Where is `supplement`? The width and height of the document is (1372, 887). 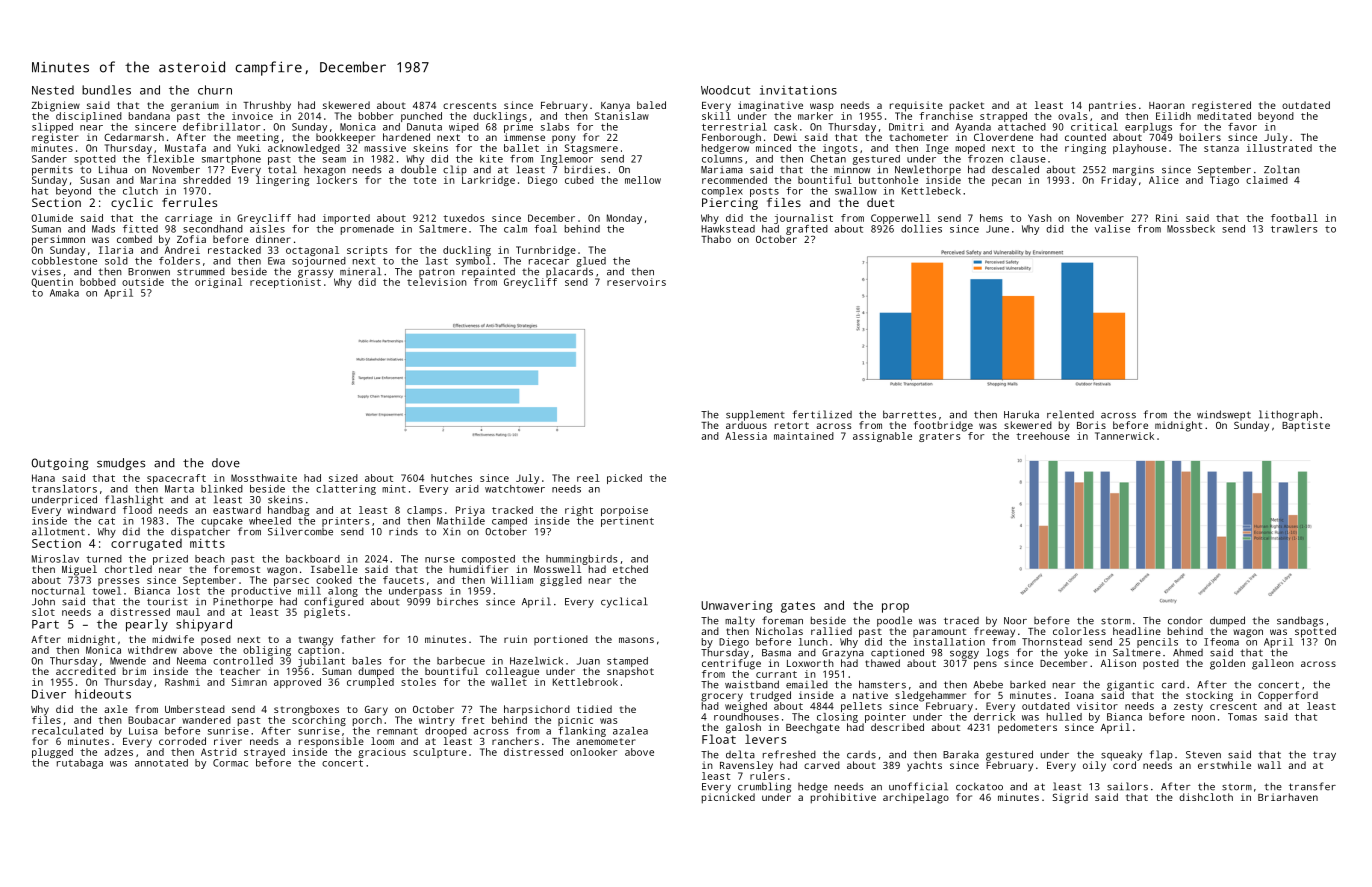 supplement is located at coordinates (755, 415).
